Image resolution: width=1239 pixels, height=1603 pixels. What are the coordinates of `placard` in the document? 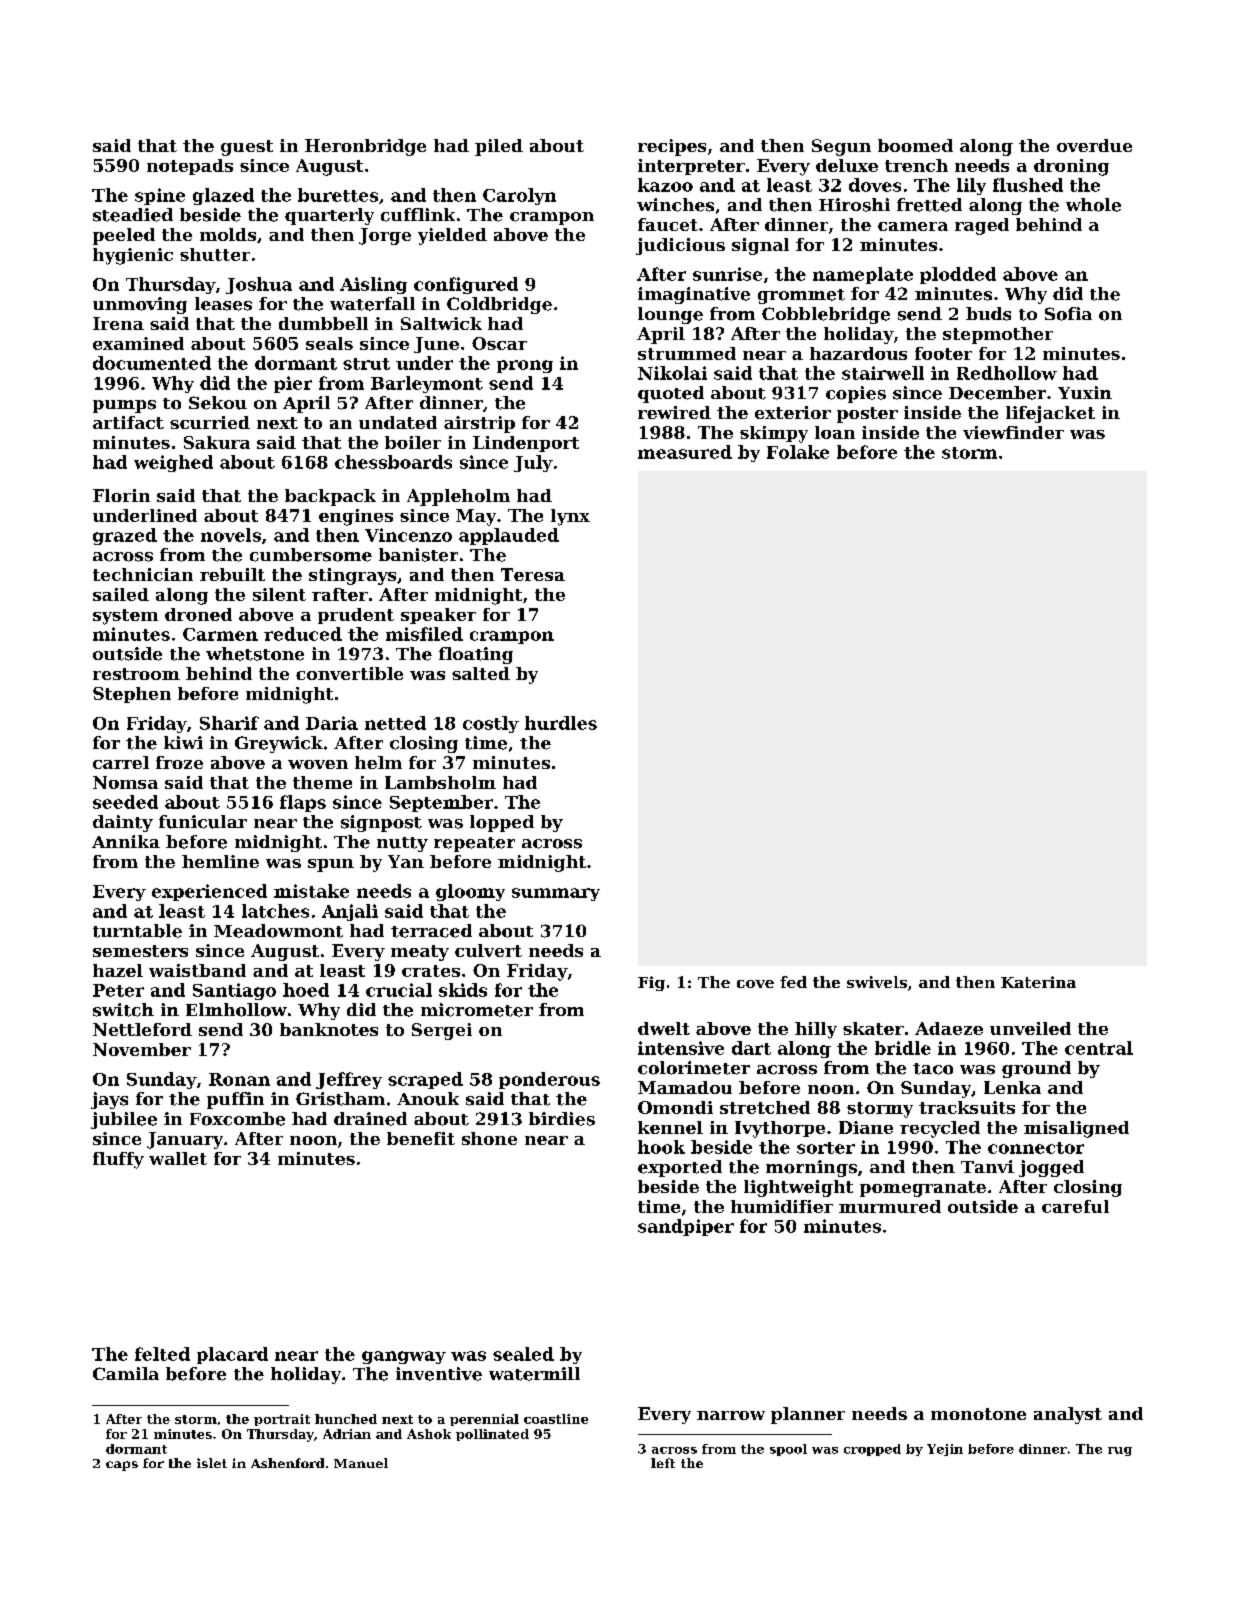 It's located at (232, 1355).
